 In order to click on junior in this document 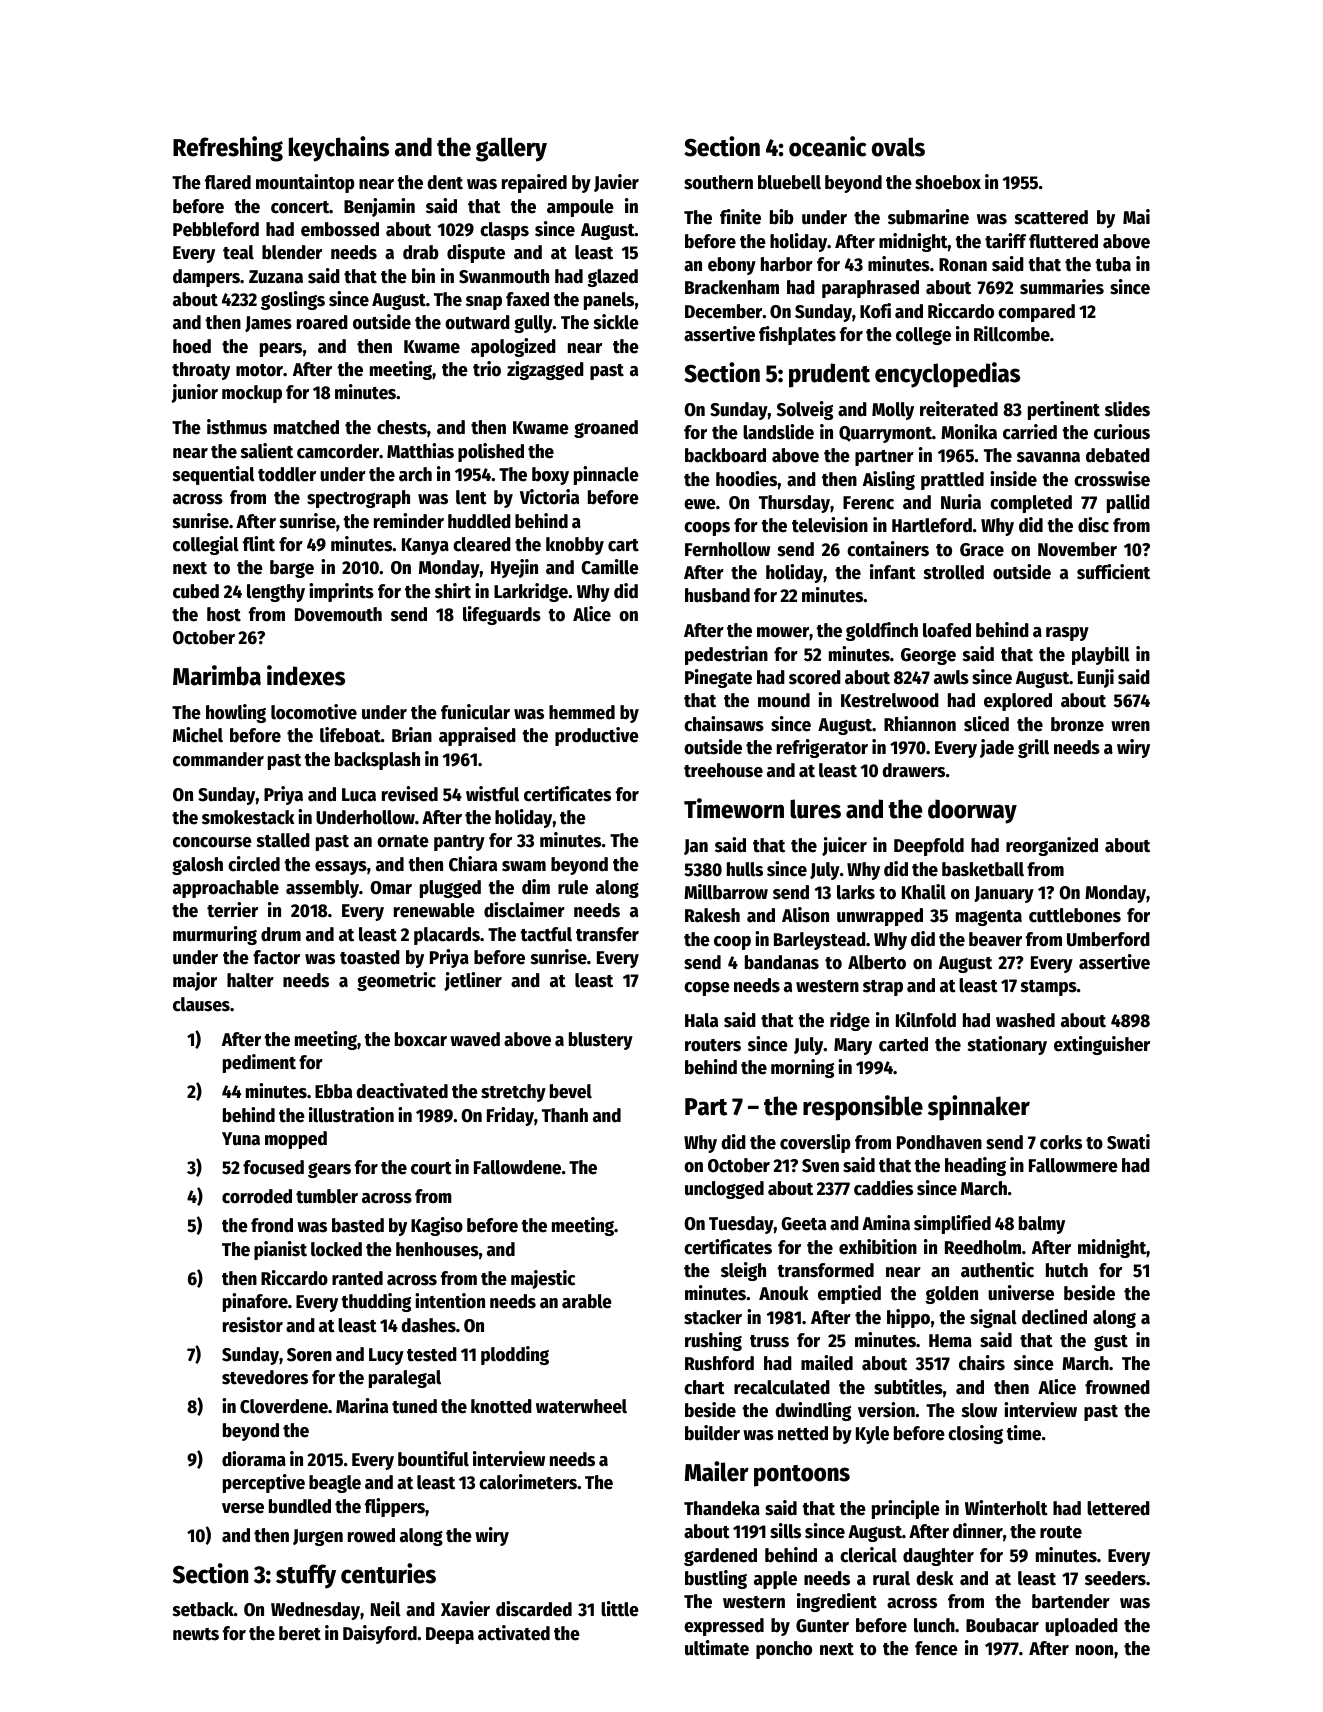, I will do `click(195, 393)`.
